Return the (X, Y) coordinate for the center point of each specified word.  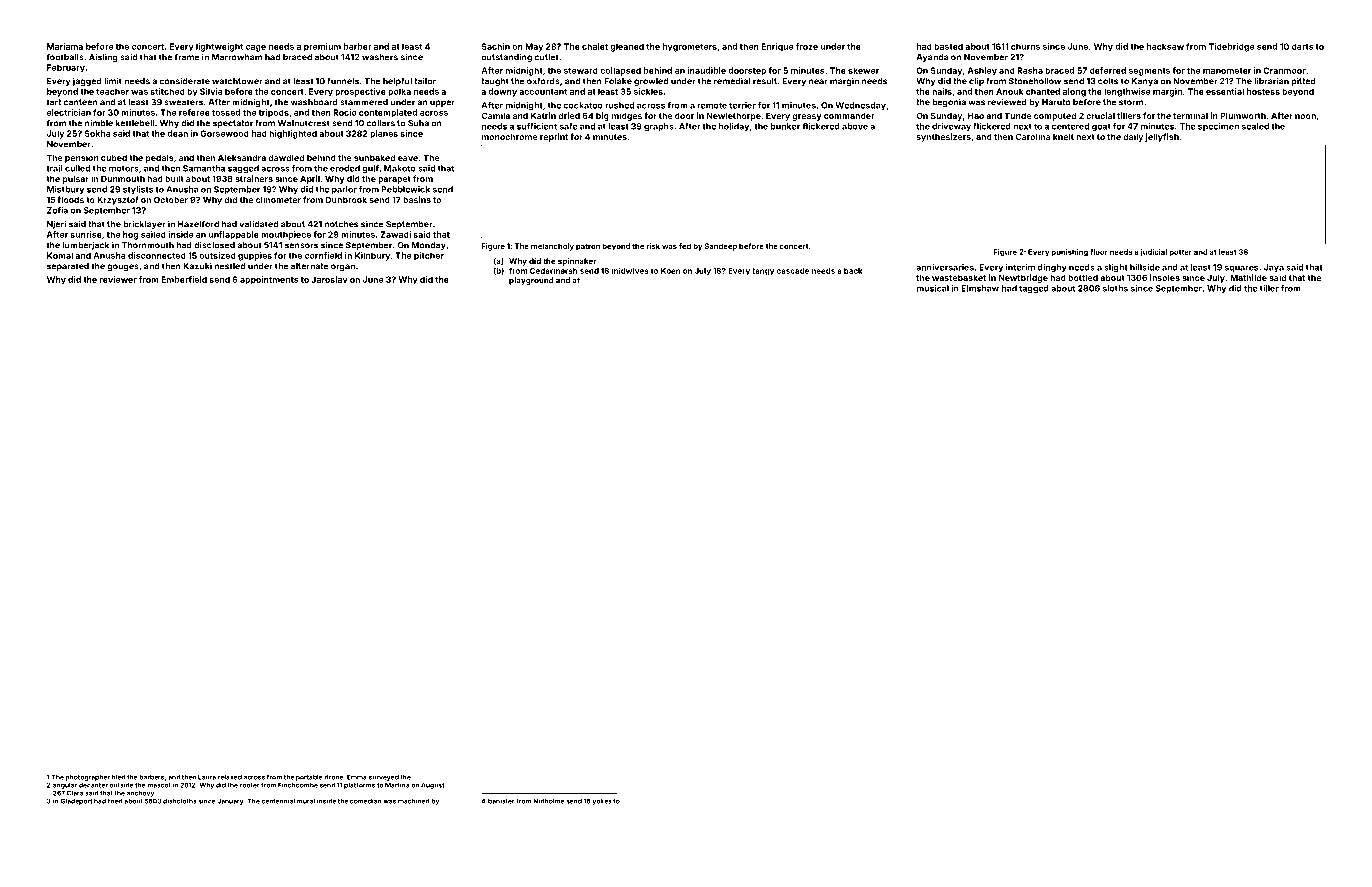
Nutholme (549, 801)
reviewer (118, 279)
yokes (602, 802)
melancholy (552, 247)
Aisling (103, 57)
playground (531, 281)
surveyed (384, 778)
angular (65, 786)
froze (807, 46)
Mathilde (1248, 277)
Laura (207, 777)
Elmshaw (980, 288)
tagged (1034, 289)
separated (68, 267)
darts (1303, 46)
